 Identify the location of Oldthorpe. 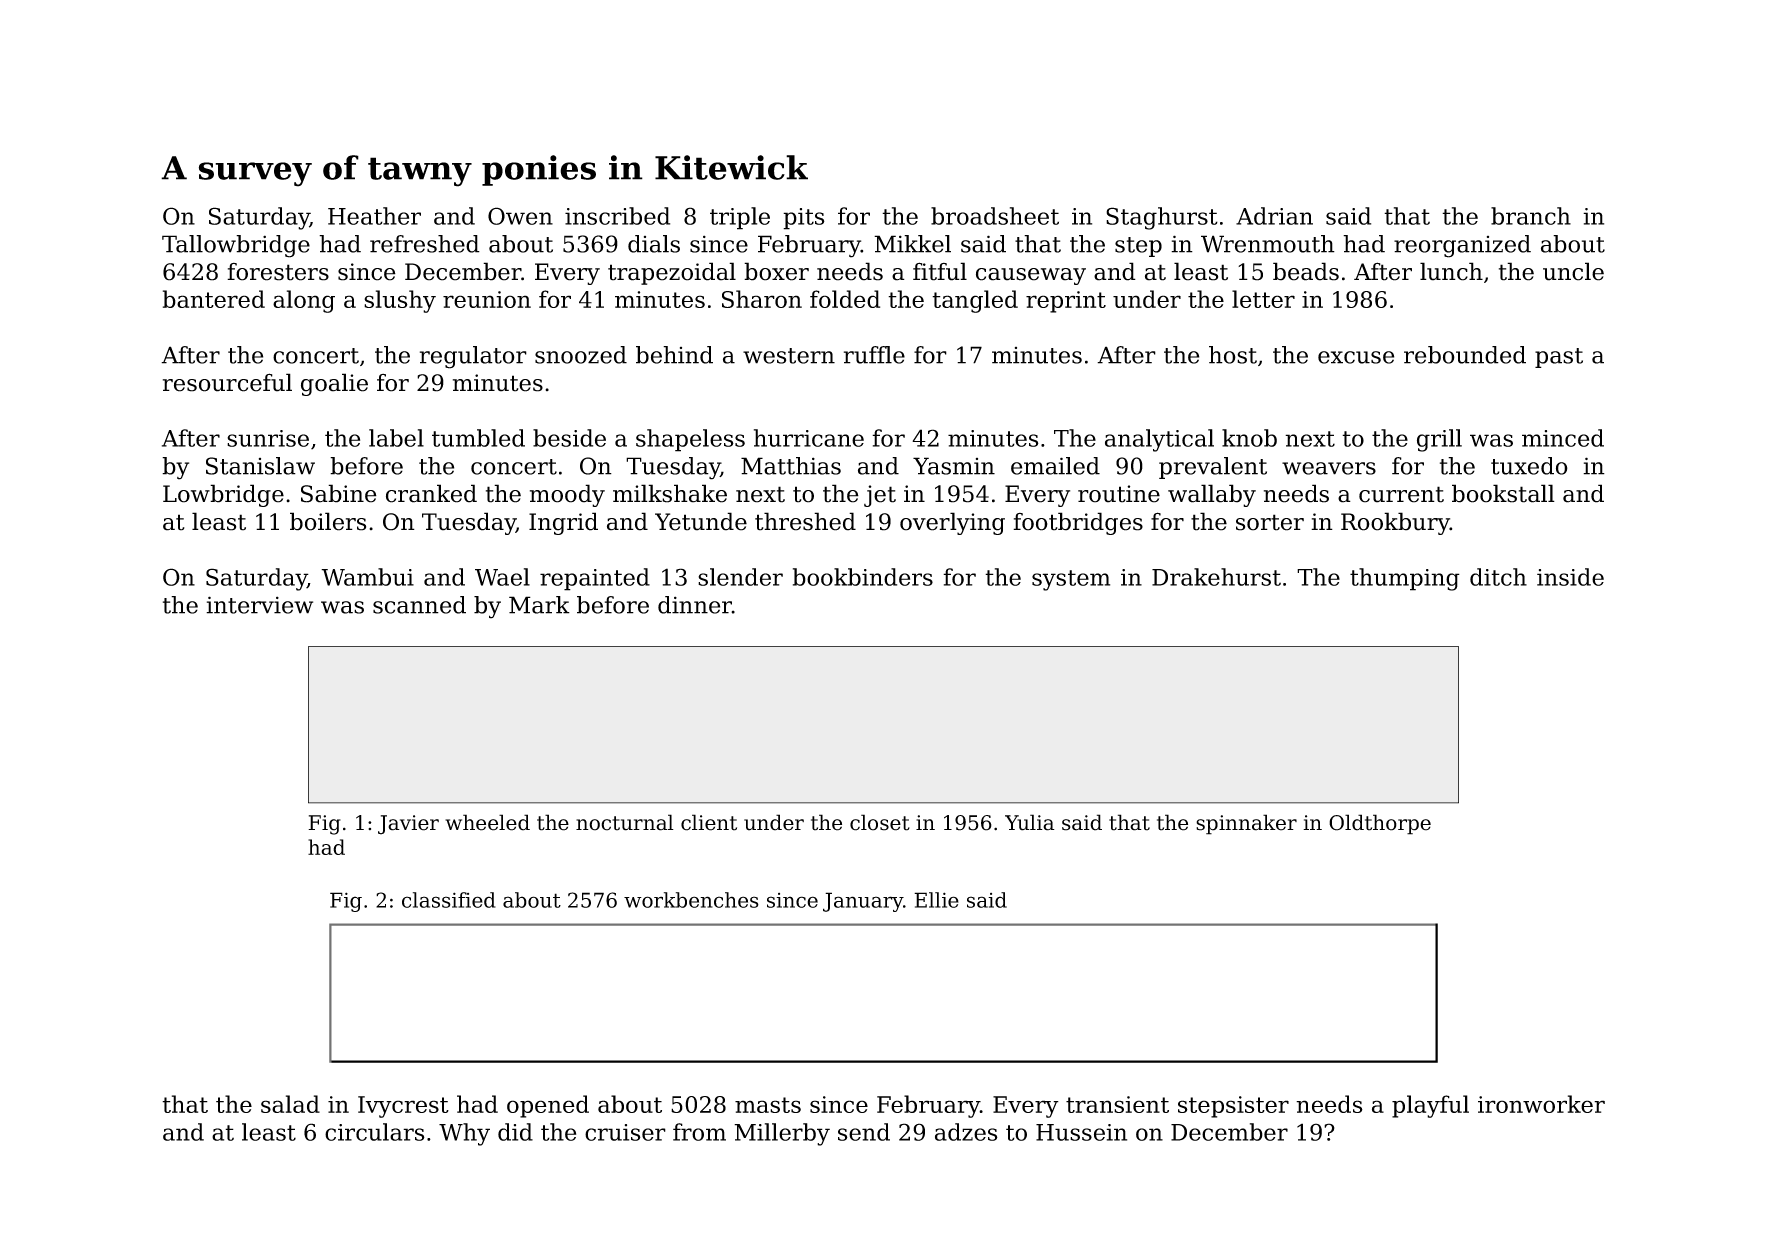
(1380, 824).
